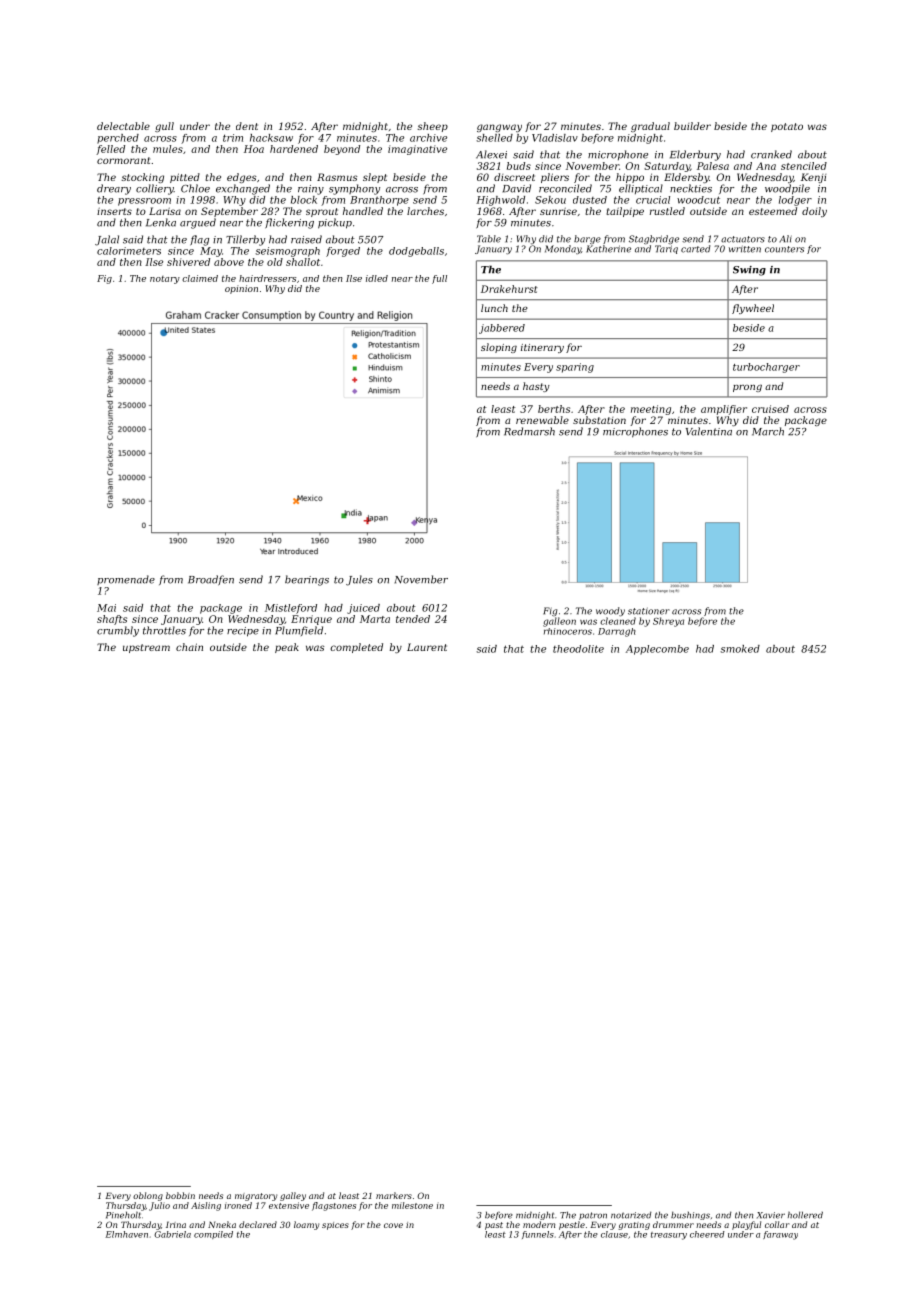  I want to click on peak, so click(287, 648).
